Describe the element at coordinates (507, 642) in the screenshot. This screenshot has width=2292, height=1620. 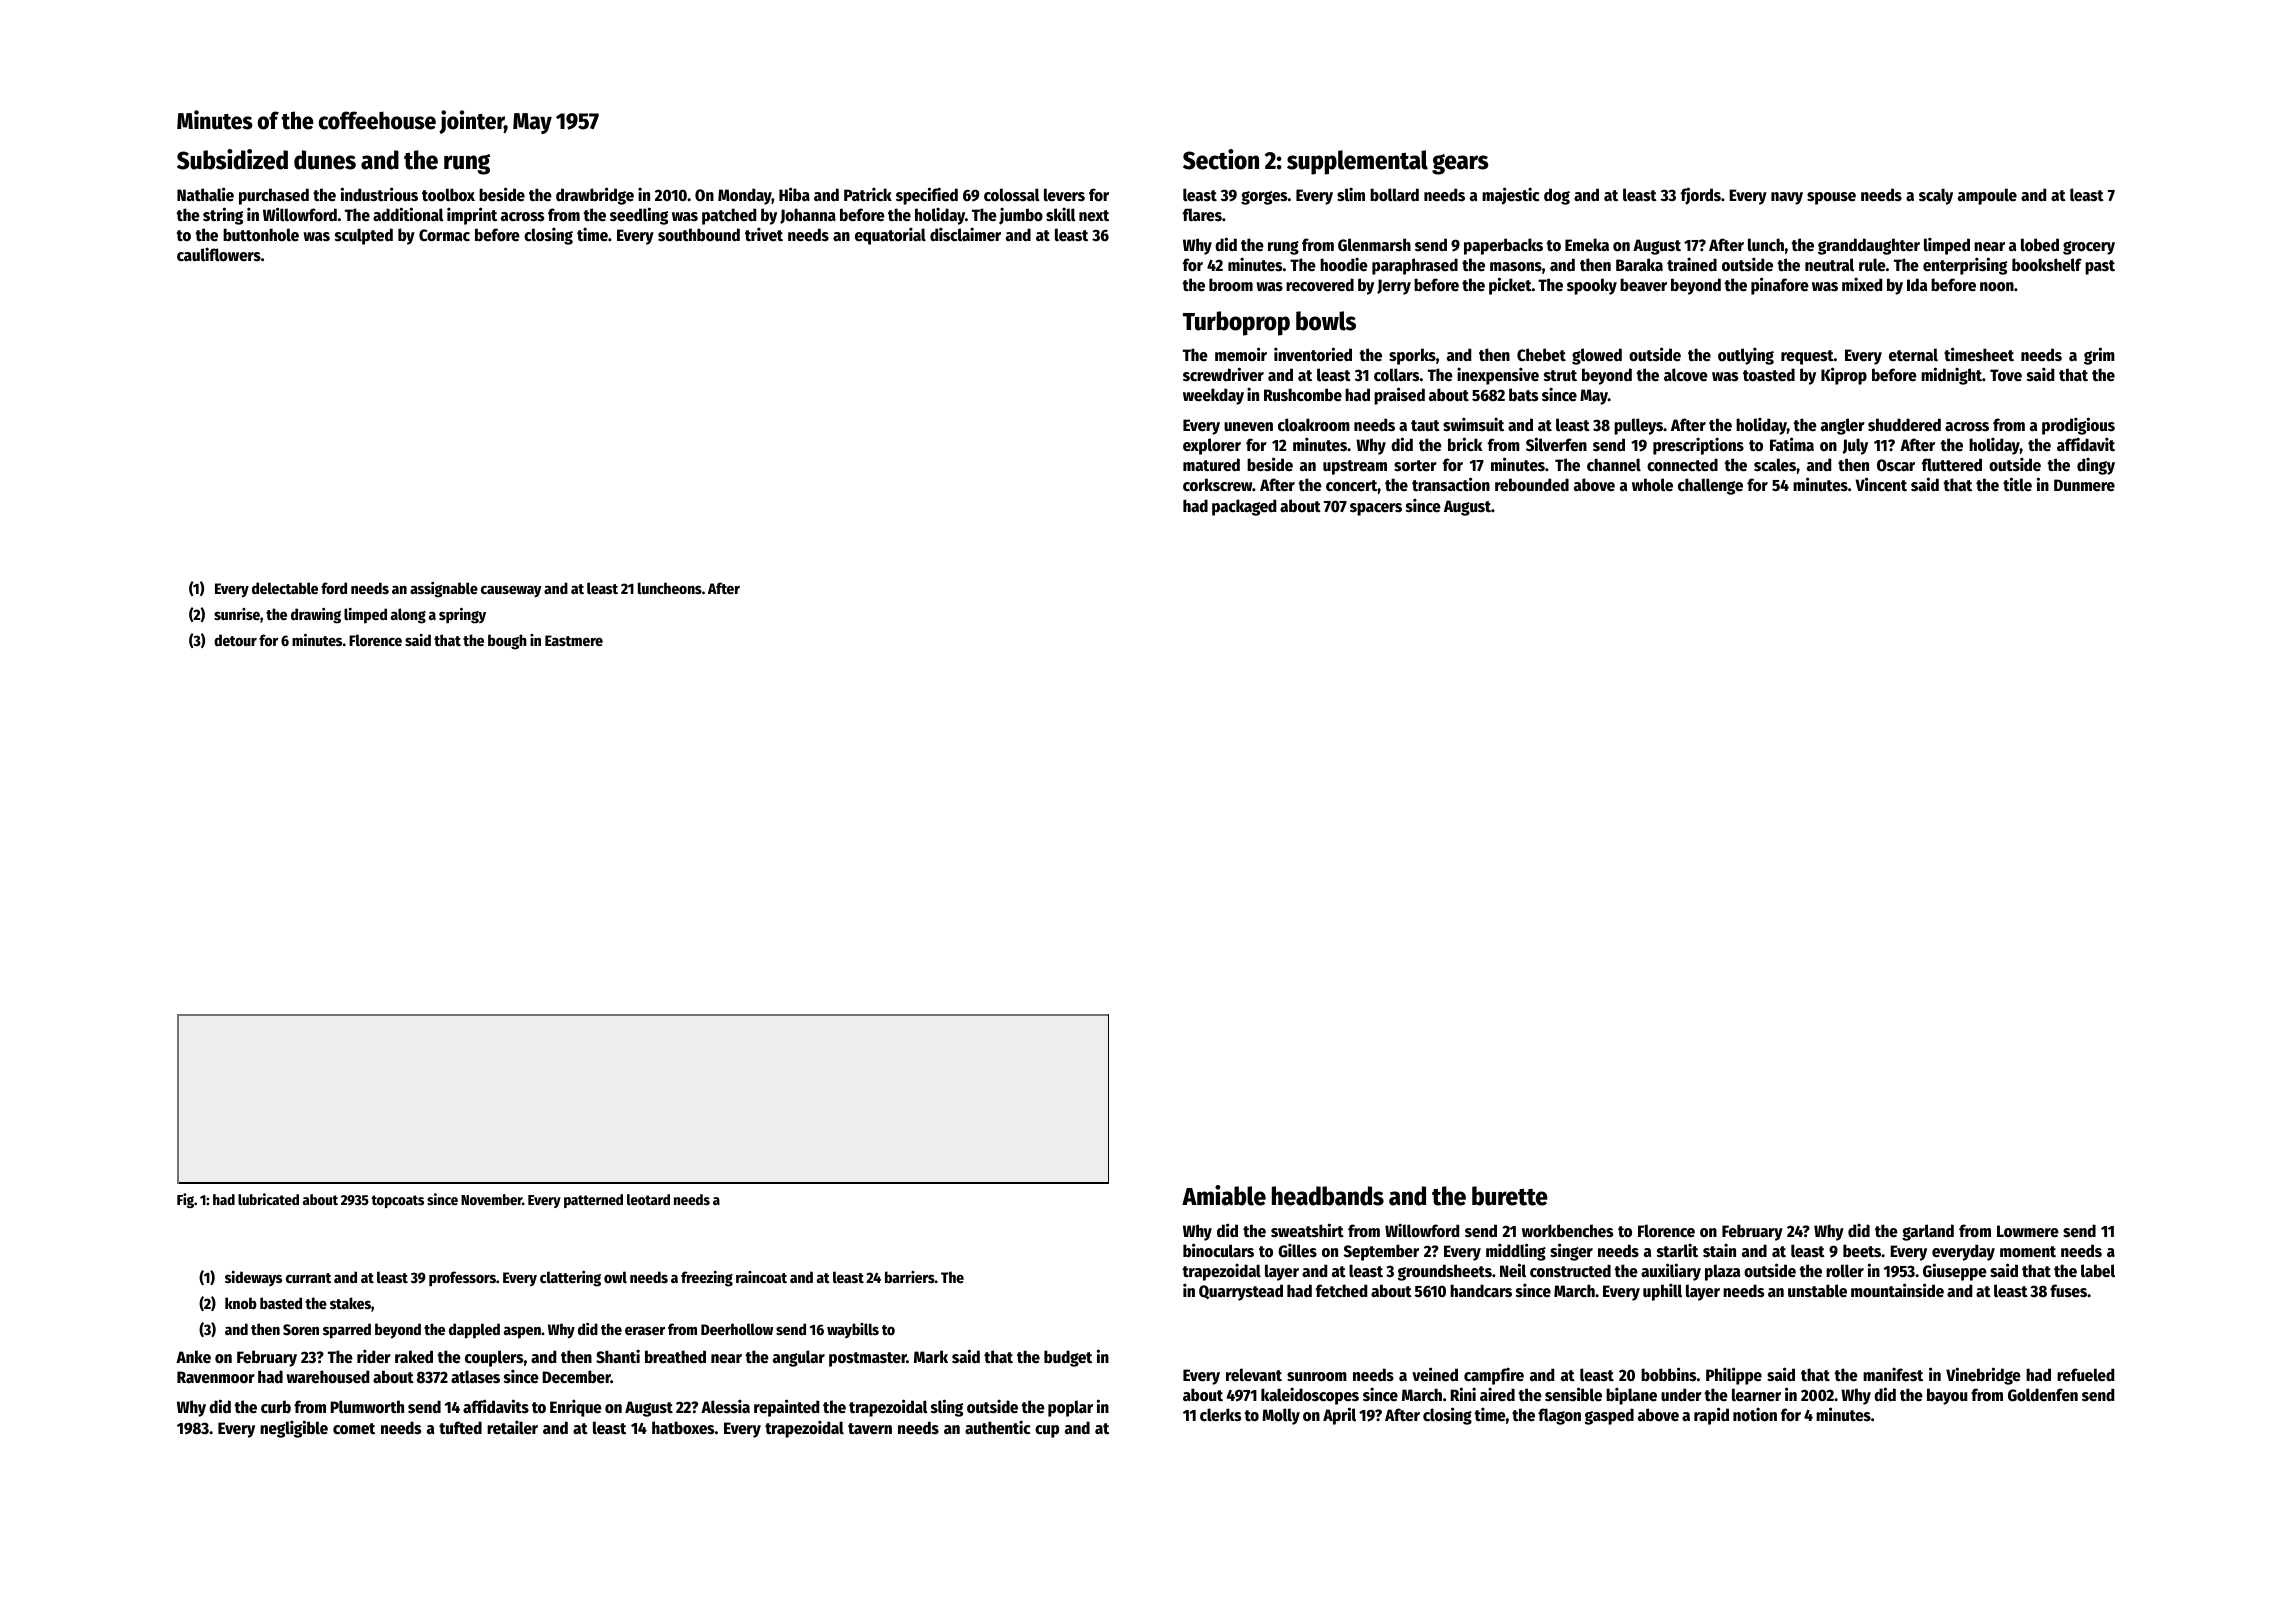
I see `bough` at that location.
